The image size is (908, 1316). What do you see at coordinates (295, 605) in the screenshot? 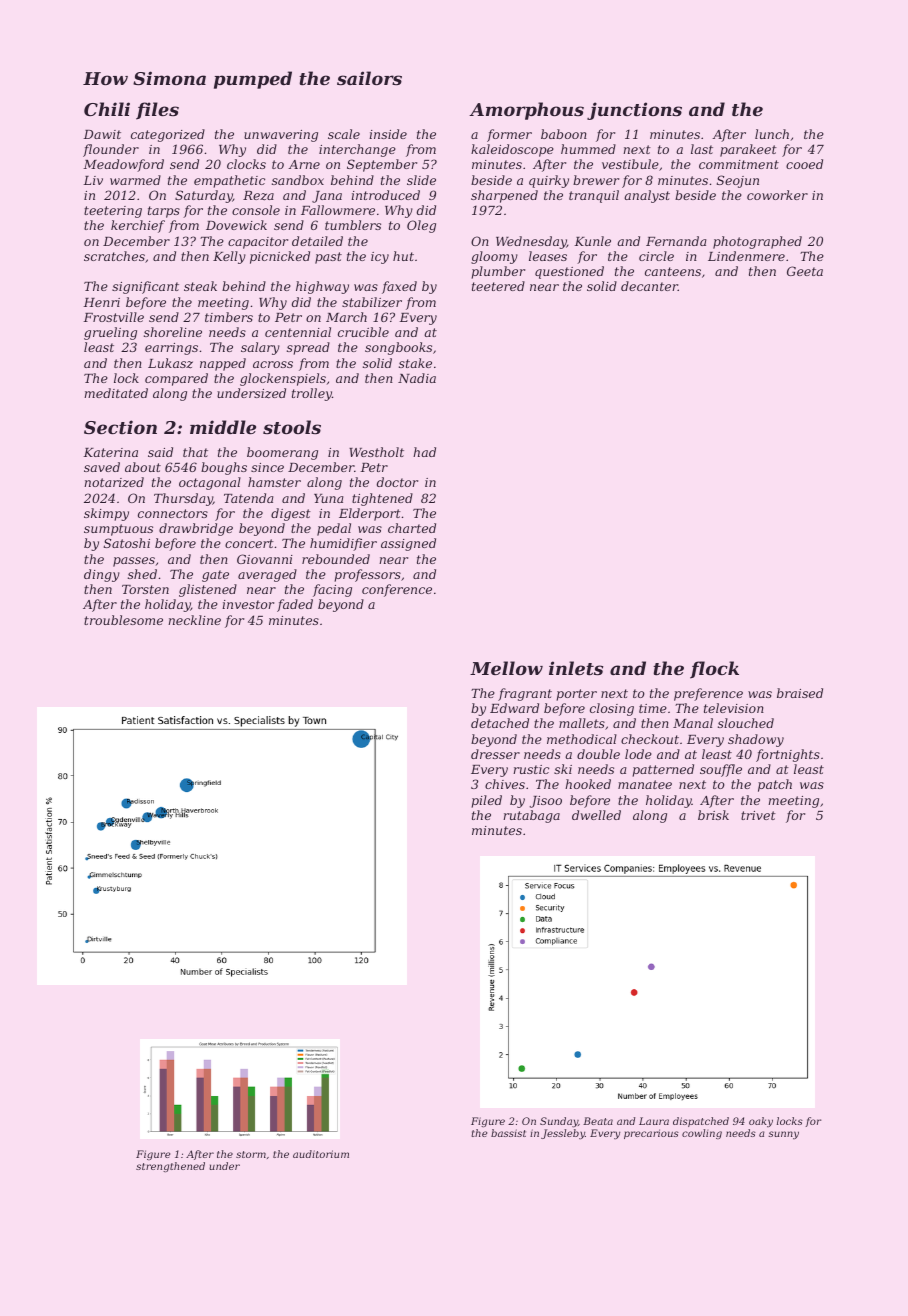
I see `faded` at bounding box center [295, 605].
